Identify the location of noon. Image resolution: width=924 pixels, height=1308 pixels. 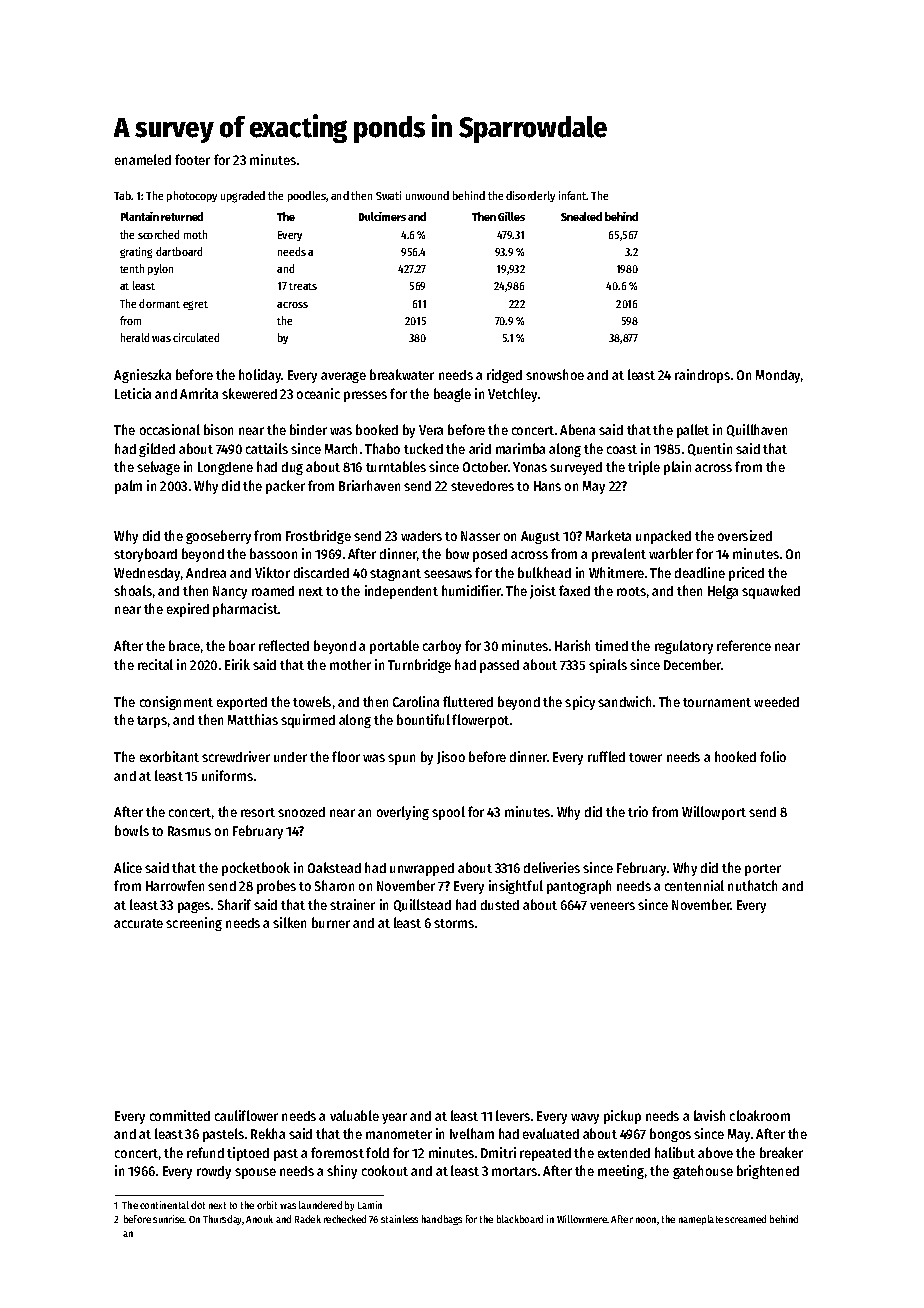
(646, 1220).
